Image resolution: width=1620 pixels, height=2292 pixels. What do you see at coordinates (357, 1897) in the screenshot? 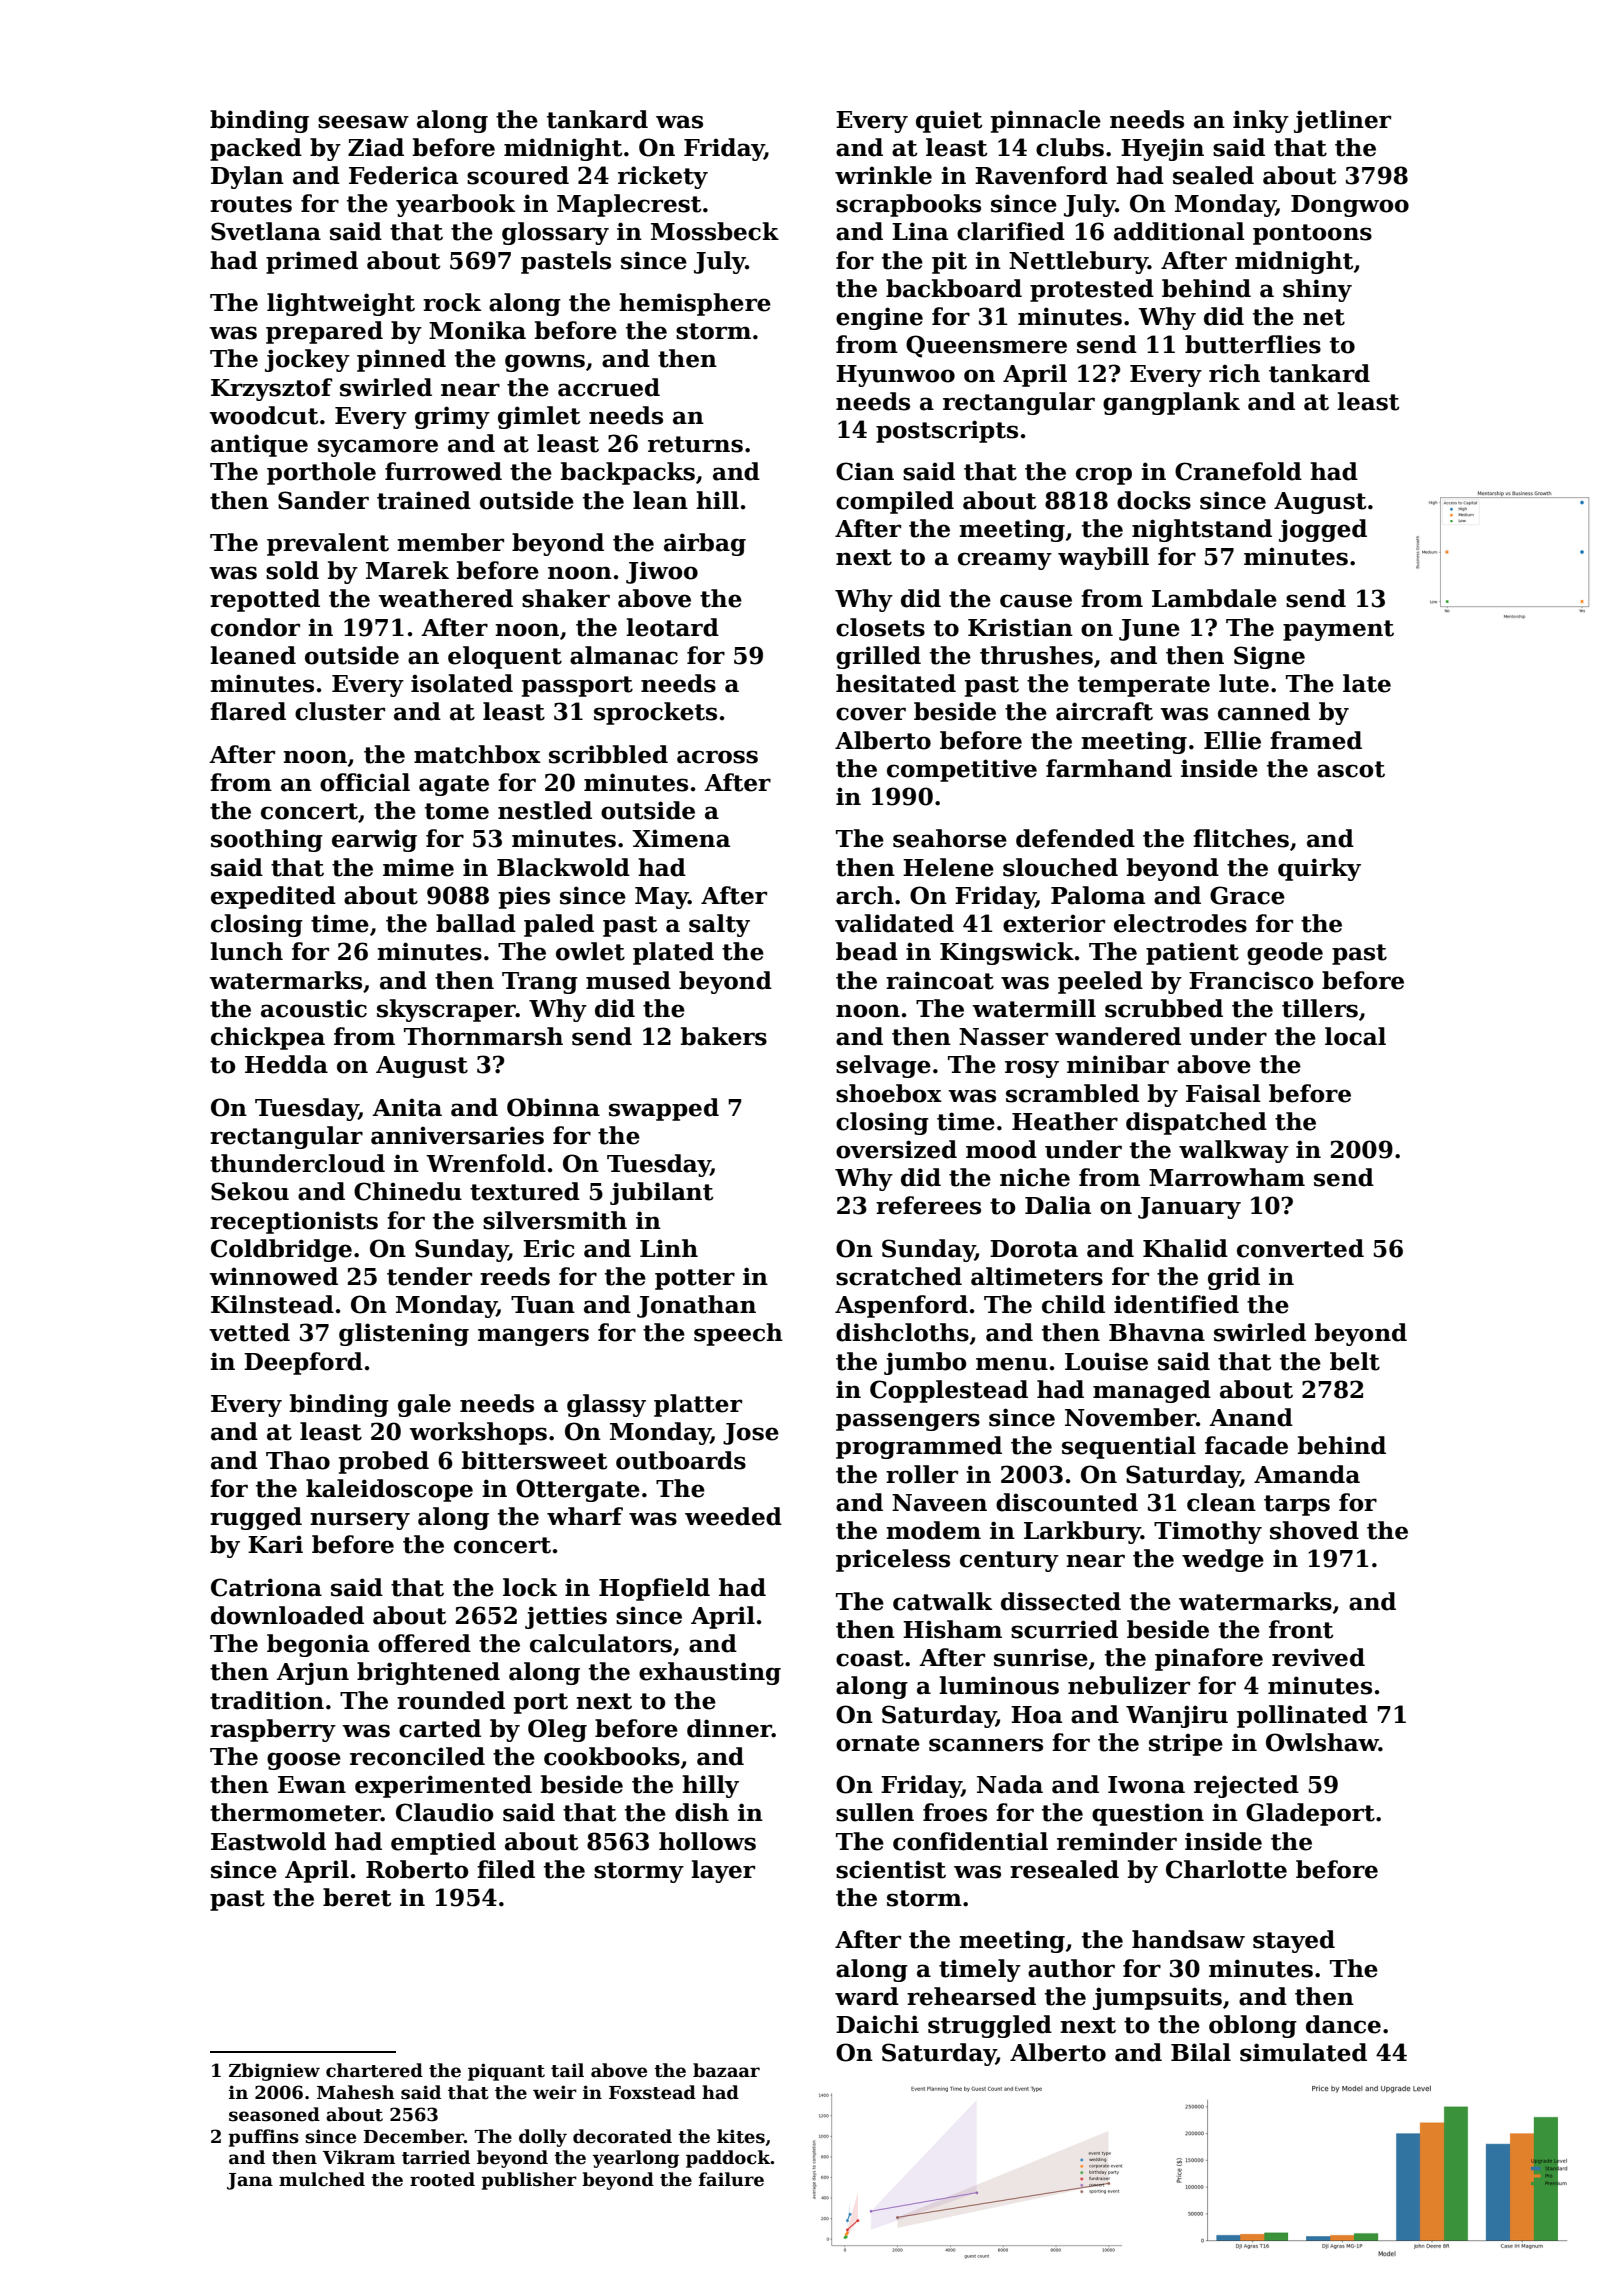
I see `beret` at bounding box center [357, 1897].
